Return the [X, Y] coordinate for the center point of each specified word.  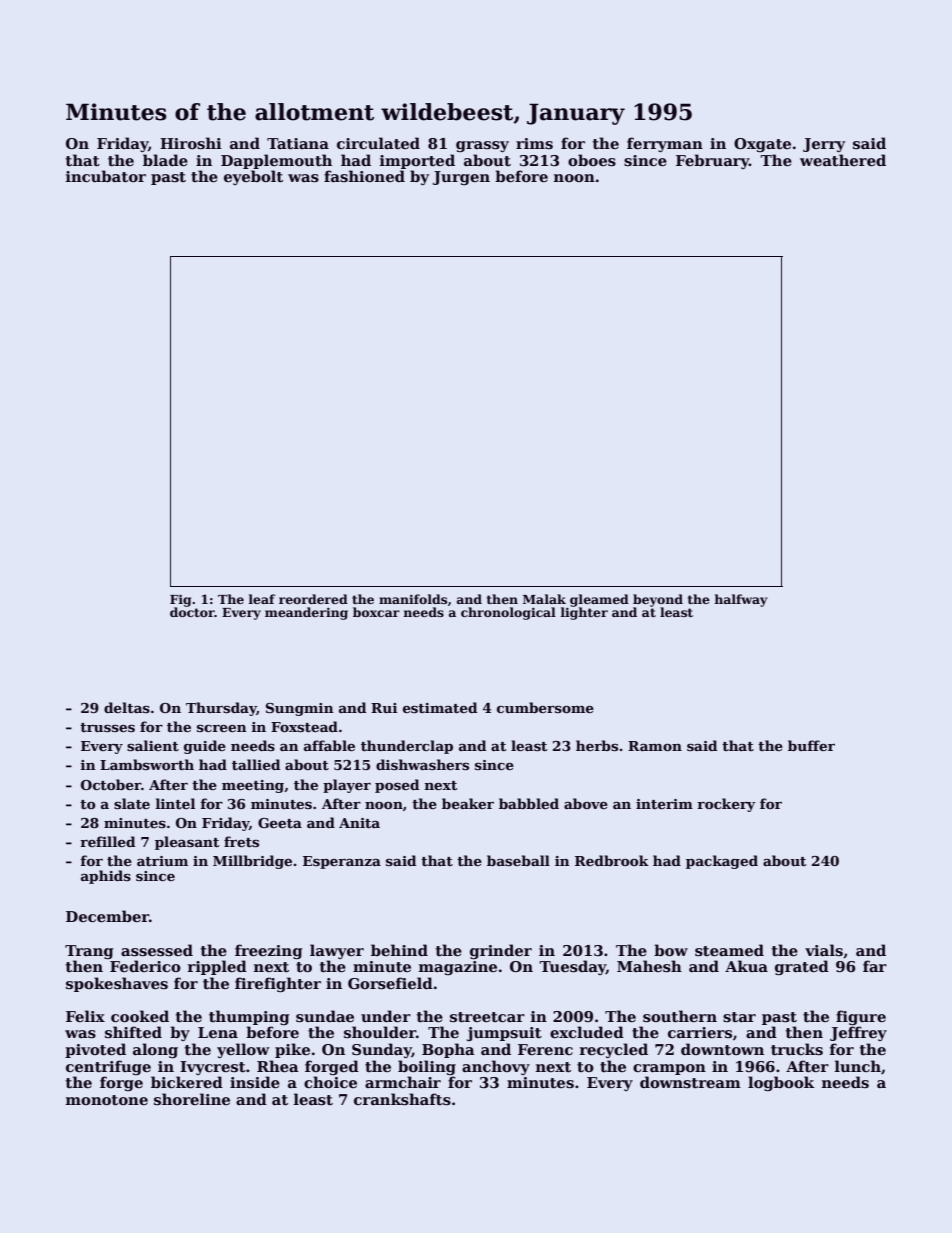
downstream [690, 1082]
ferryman [665, 144]
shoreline [192, 1099]
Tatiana [298, 143]
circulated [378, 143]
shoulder [380, 1032]
